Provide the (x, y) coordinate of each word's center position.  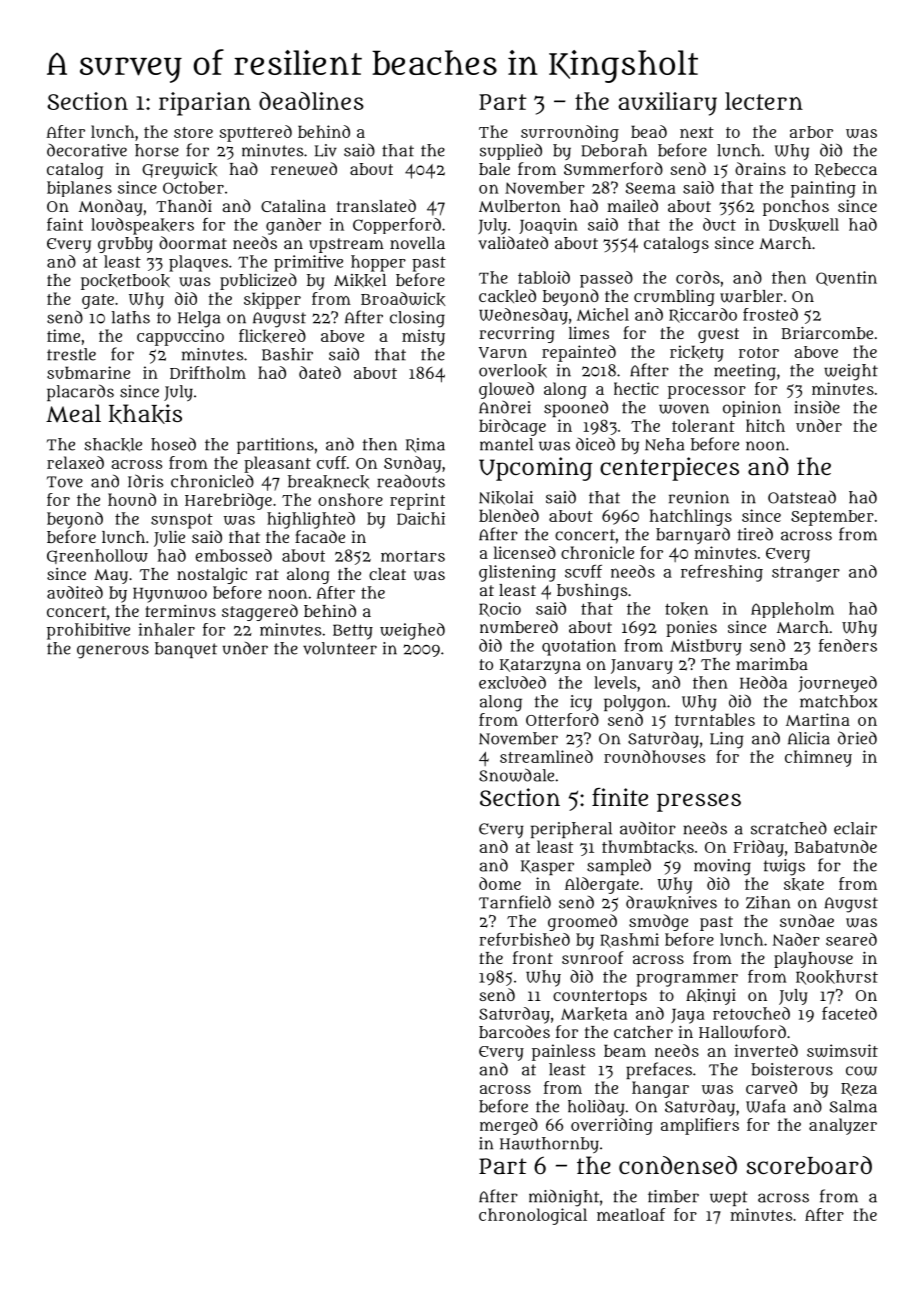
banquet (186, 650)
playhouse (813, 960)
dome (500, 883)
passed (606, 279)
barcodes (514, 1031)
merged (509, 1126)
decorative (87, 150)
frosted (770, 314)
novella (417, 243)
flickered (272, 336)
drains (760, 168)
